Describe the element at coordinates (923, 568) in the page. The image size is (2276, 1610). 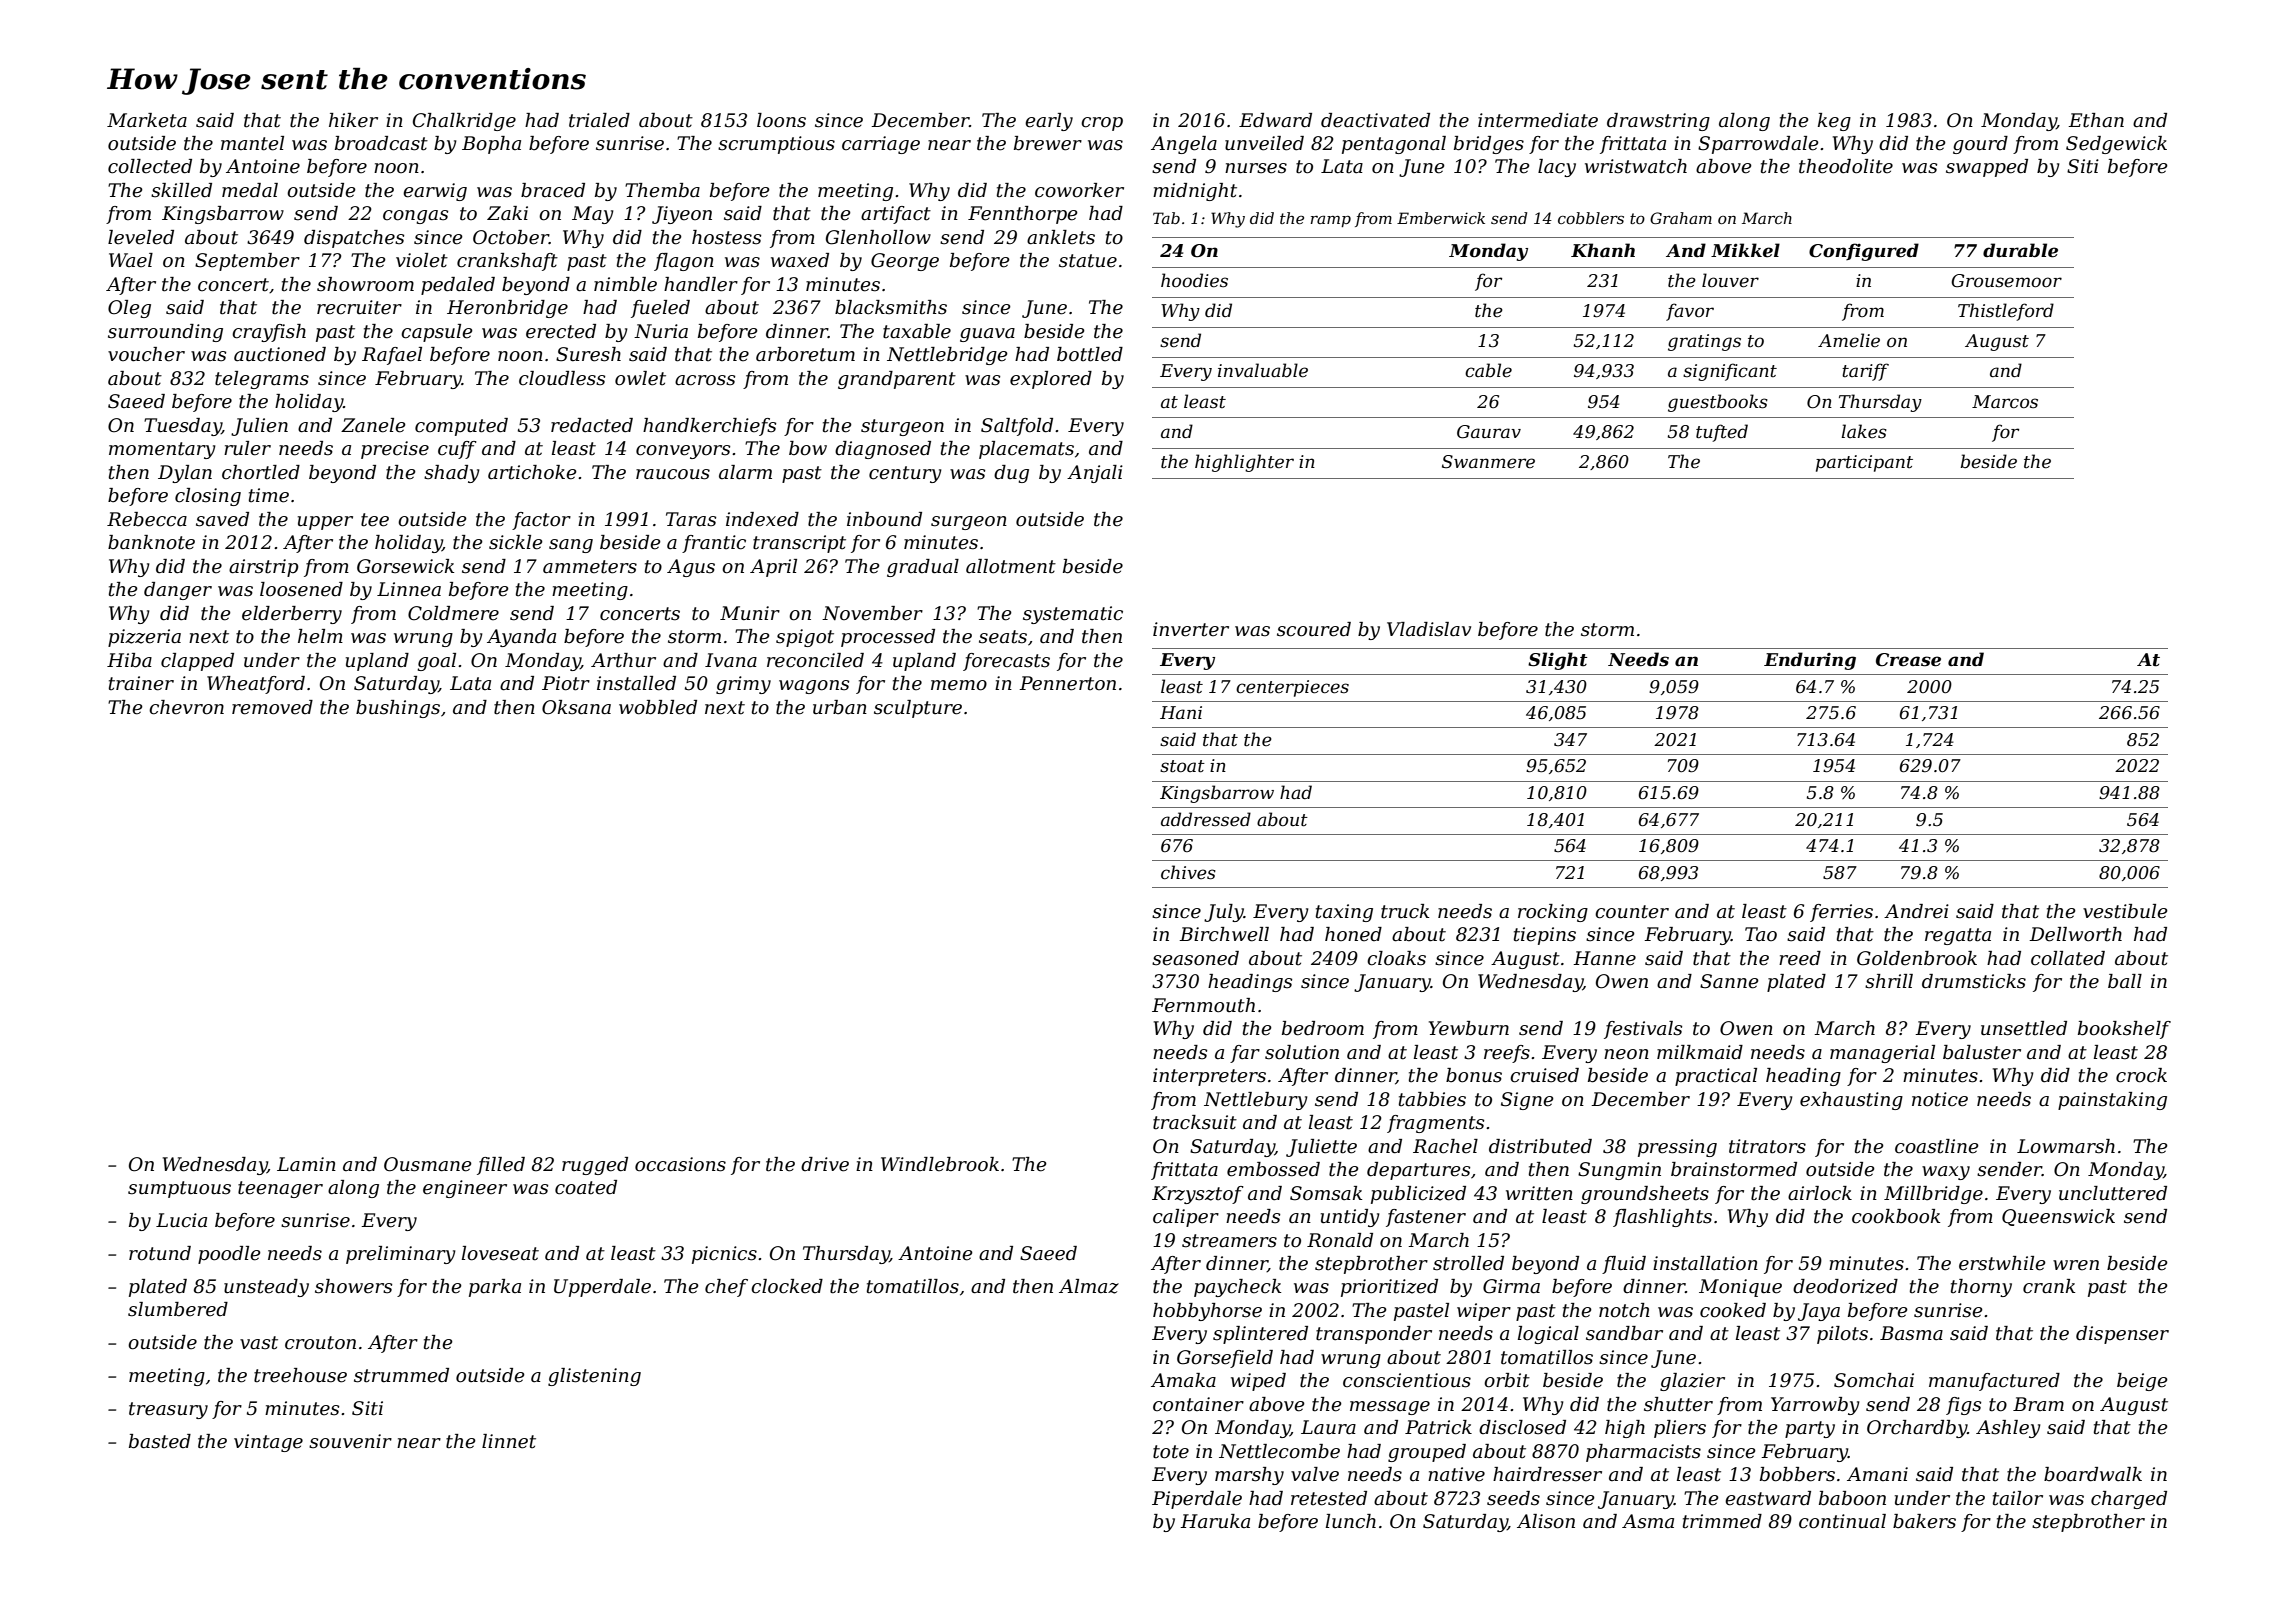
I see `gradual` at that location.
